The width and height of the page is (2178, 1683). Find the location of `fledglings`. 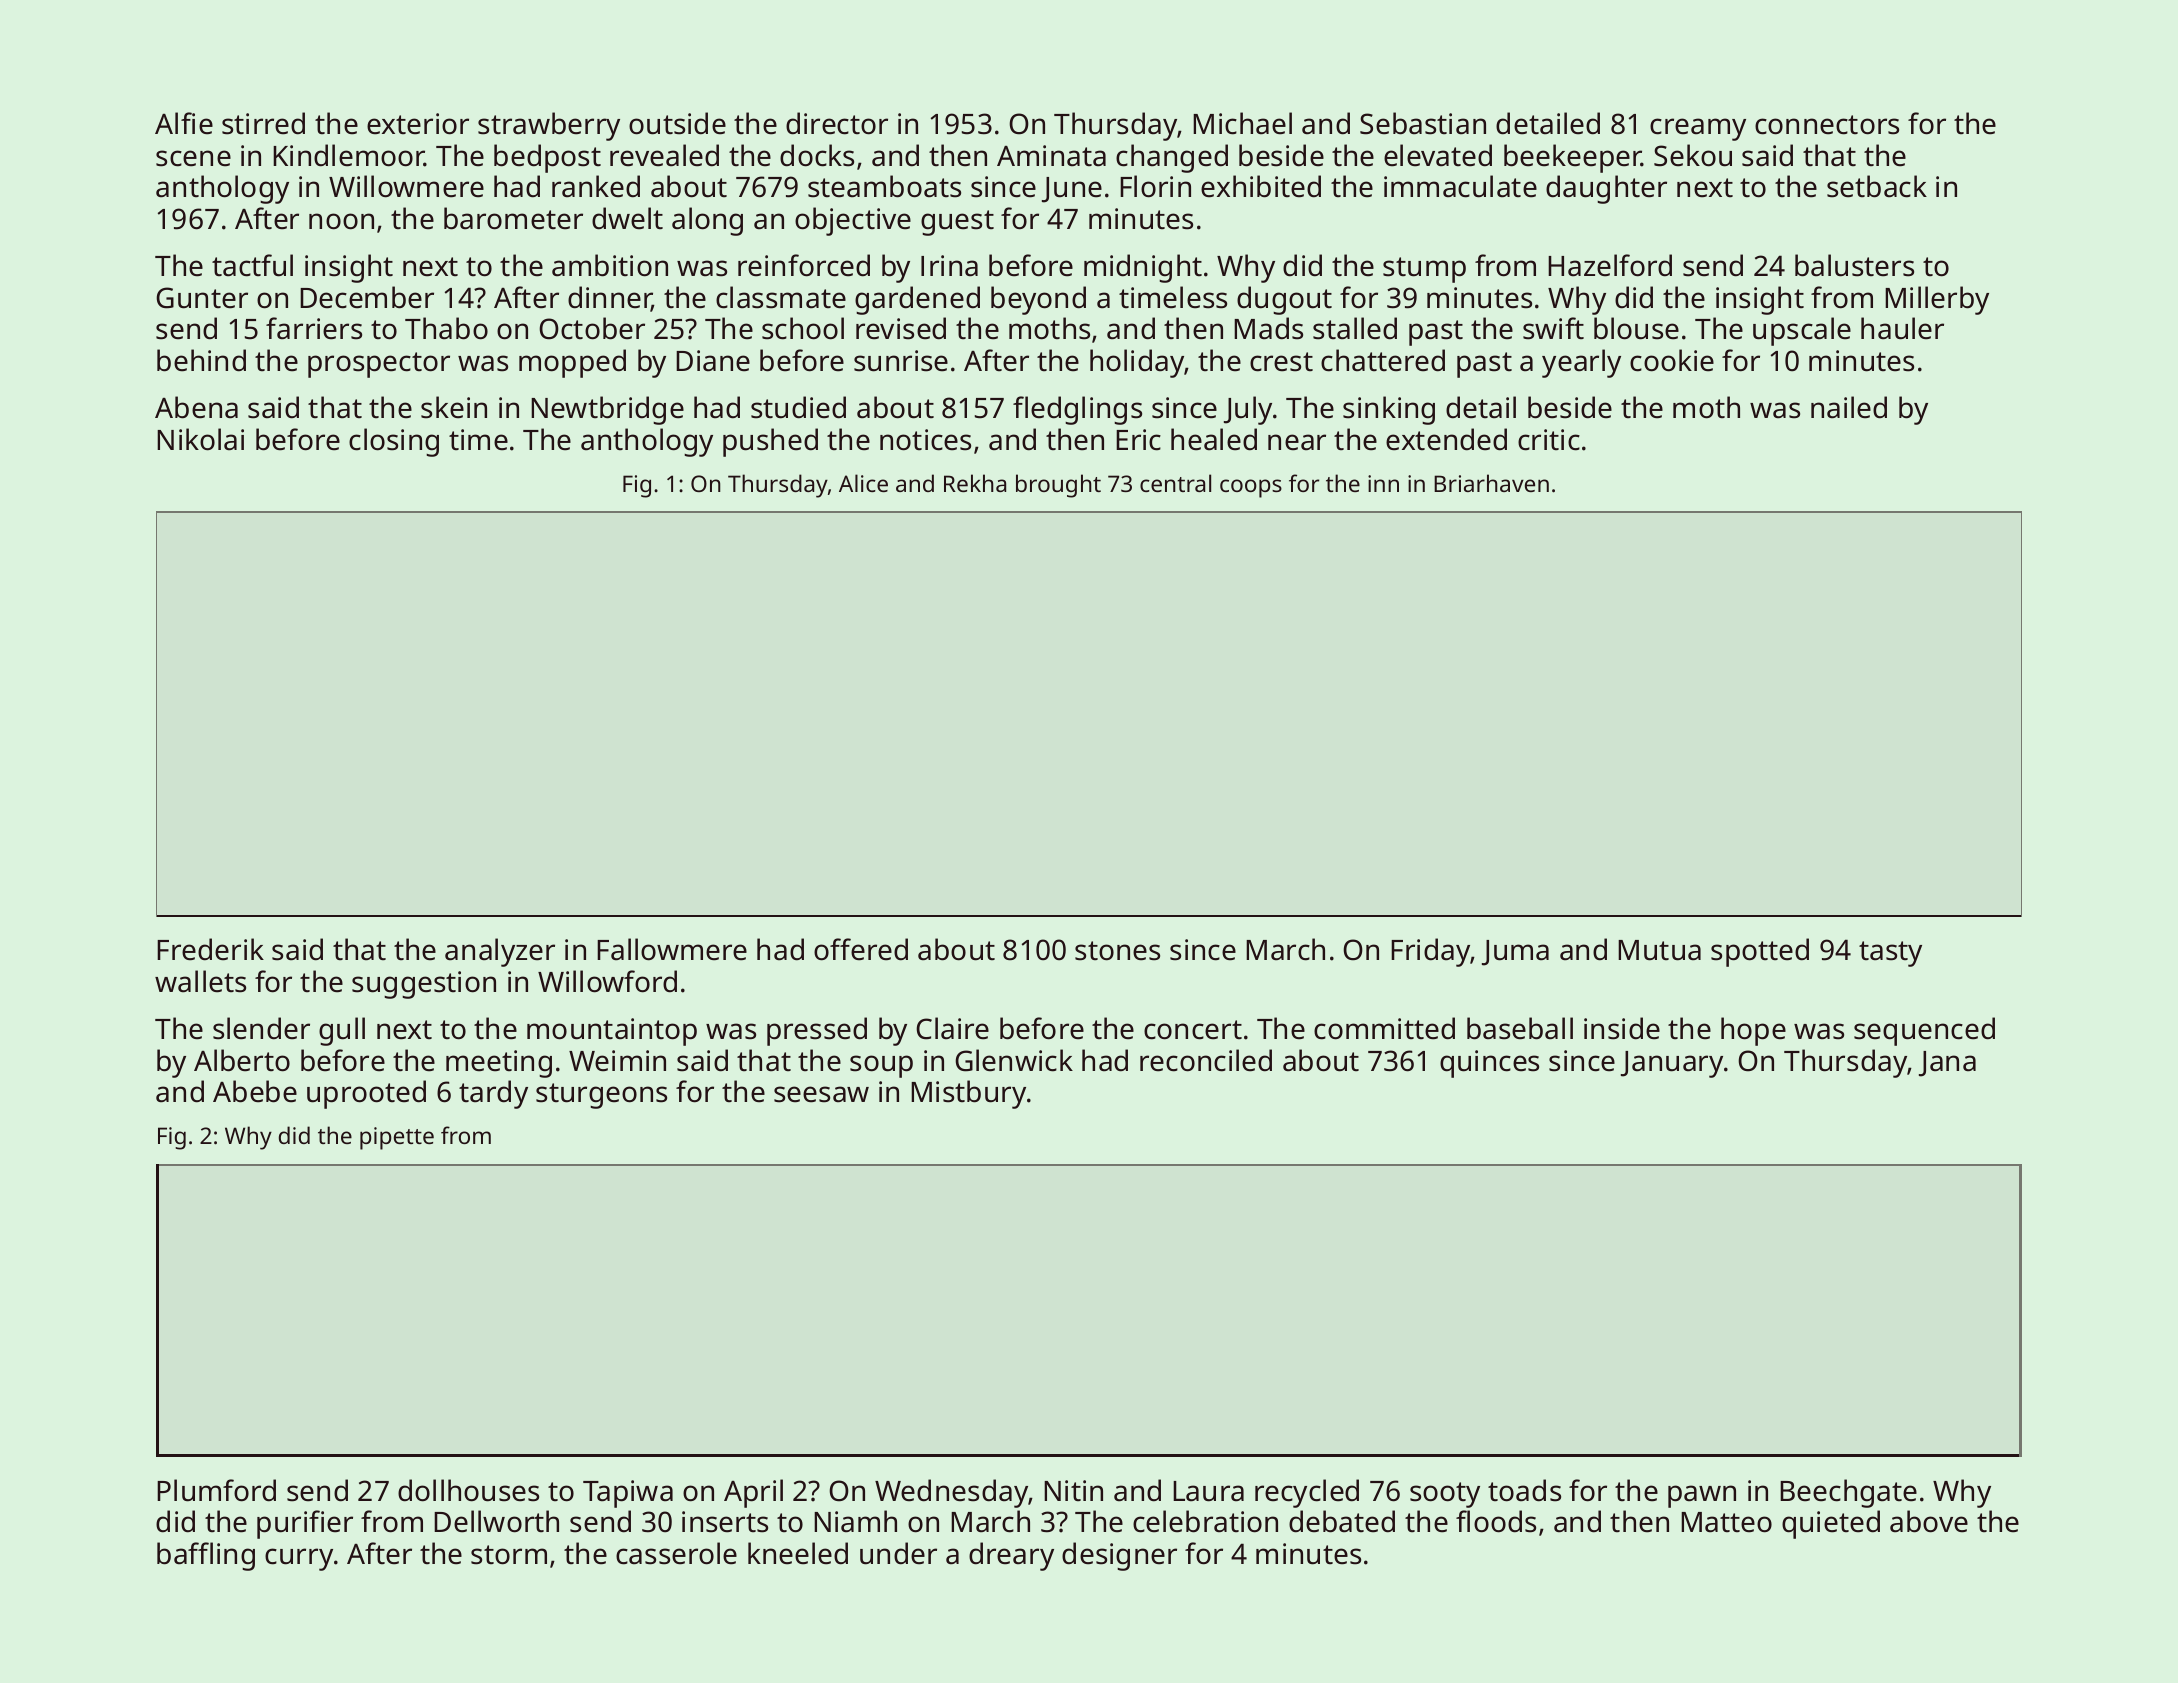

fledglings is located at coordinates (1077, 410).
